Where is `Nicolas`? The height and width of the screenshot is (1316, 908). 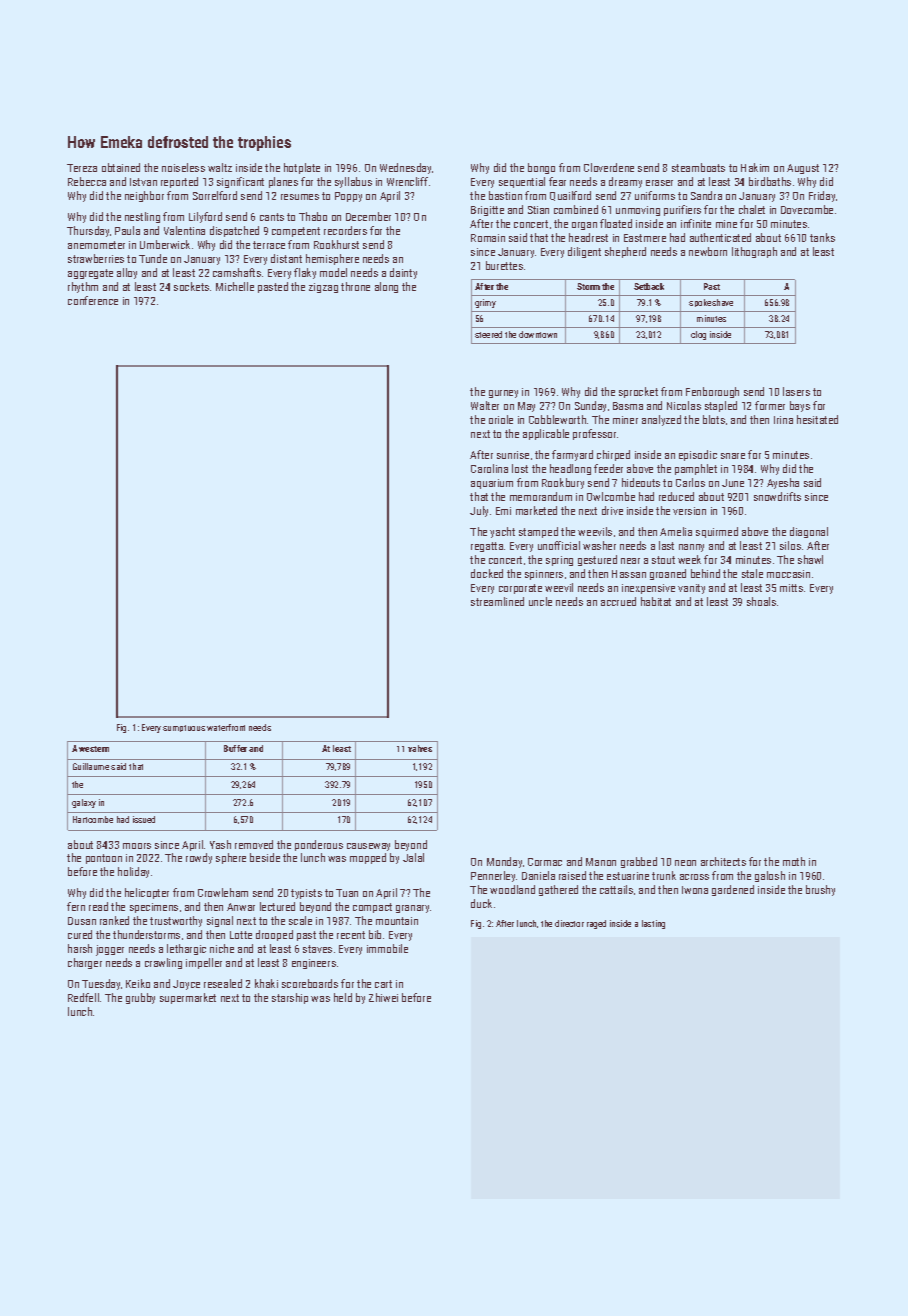 Nicolas is located at coordinates (684, 405).
